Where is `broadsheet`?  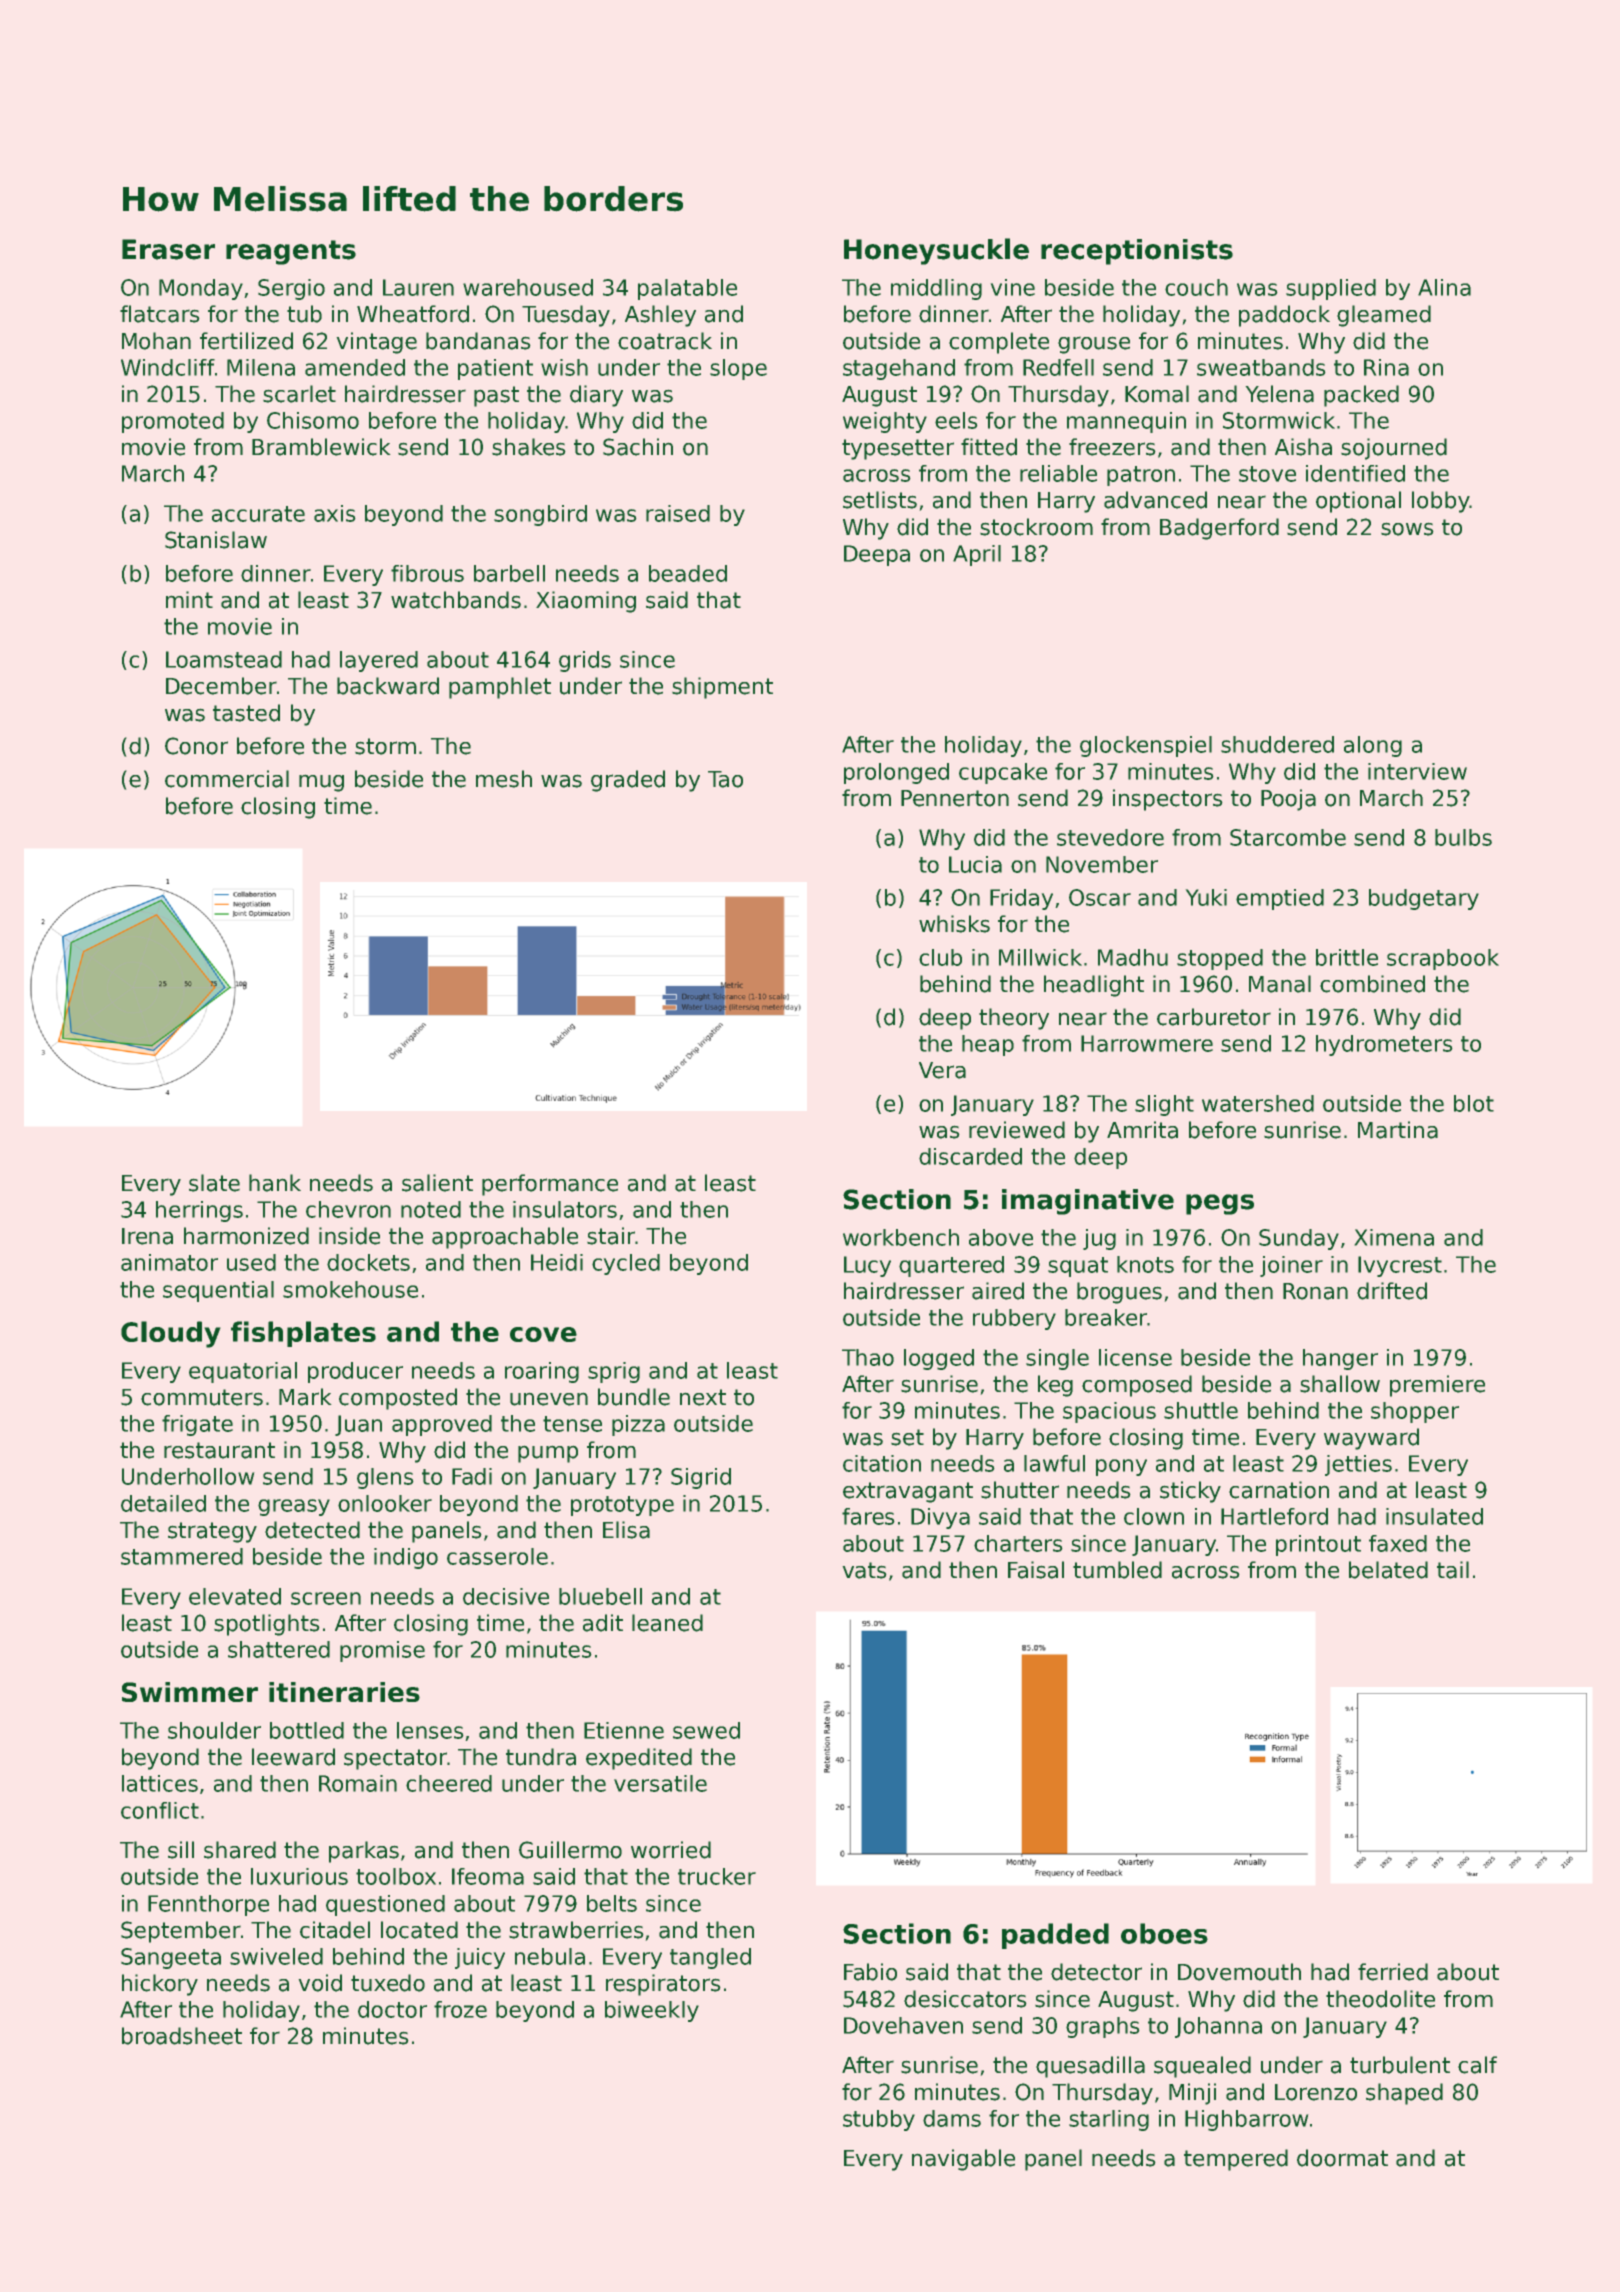
broadsheet is located at coordinates (182, 2036).
